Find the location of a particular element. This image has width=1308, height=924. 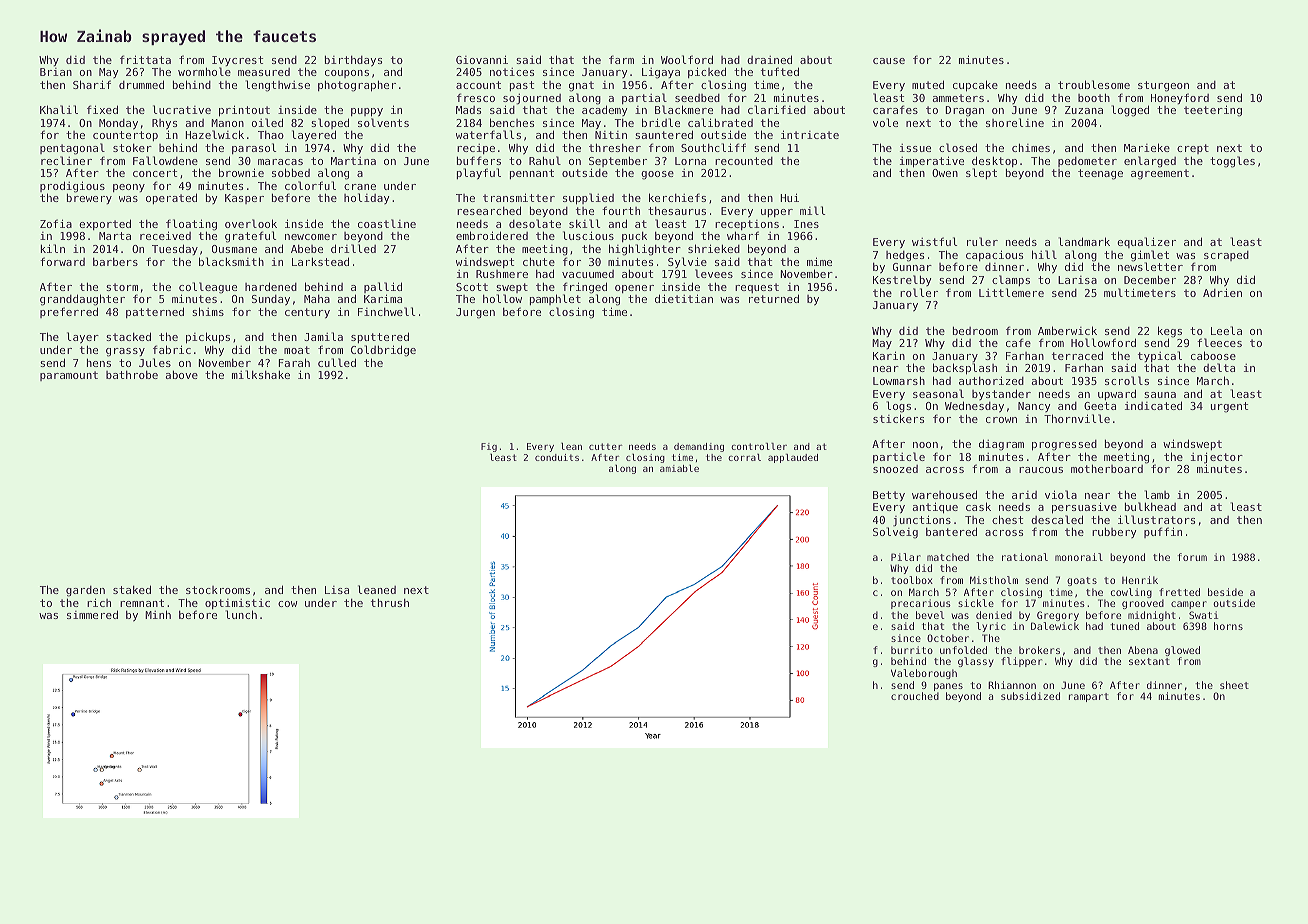

sturgeon is located at coordinates (1163, 86).
